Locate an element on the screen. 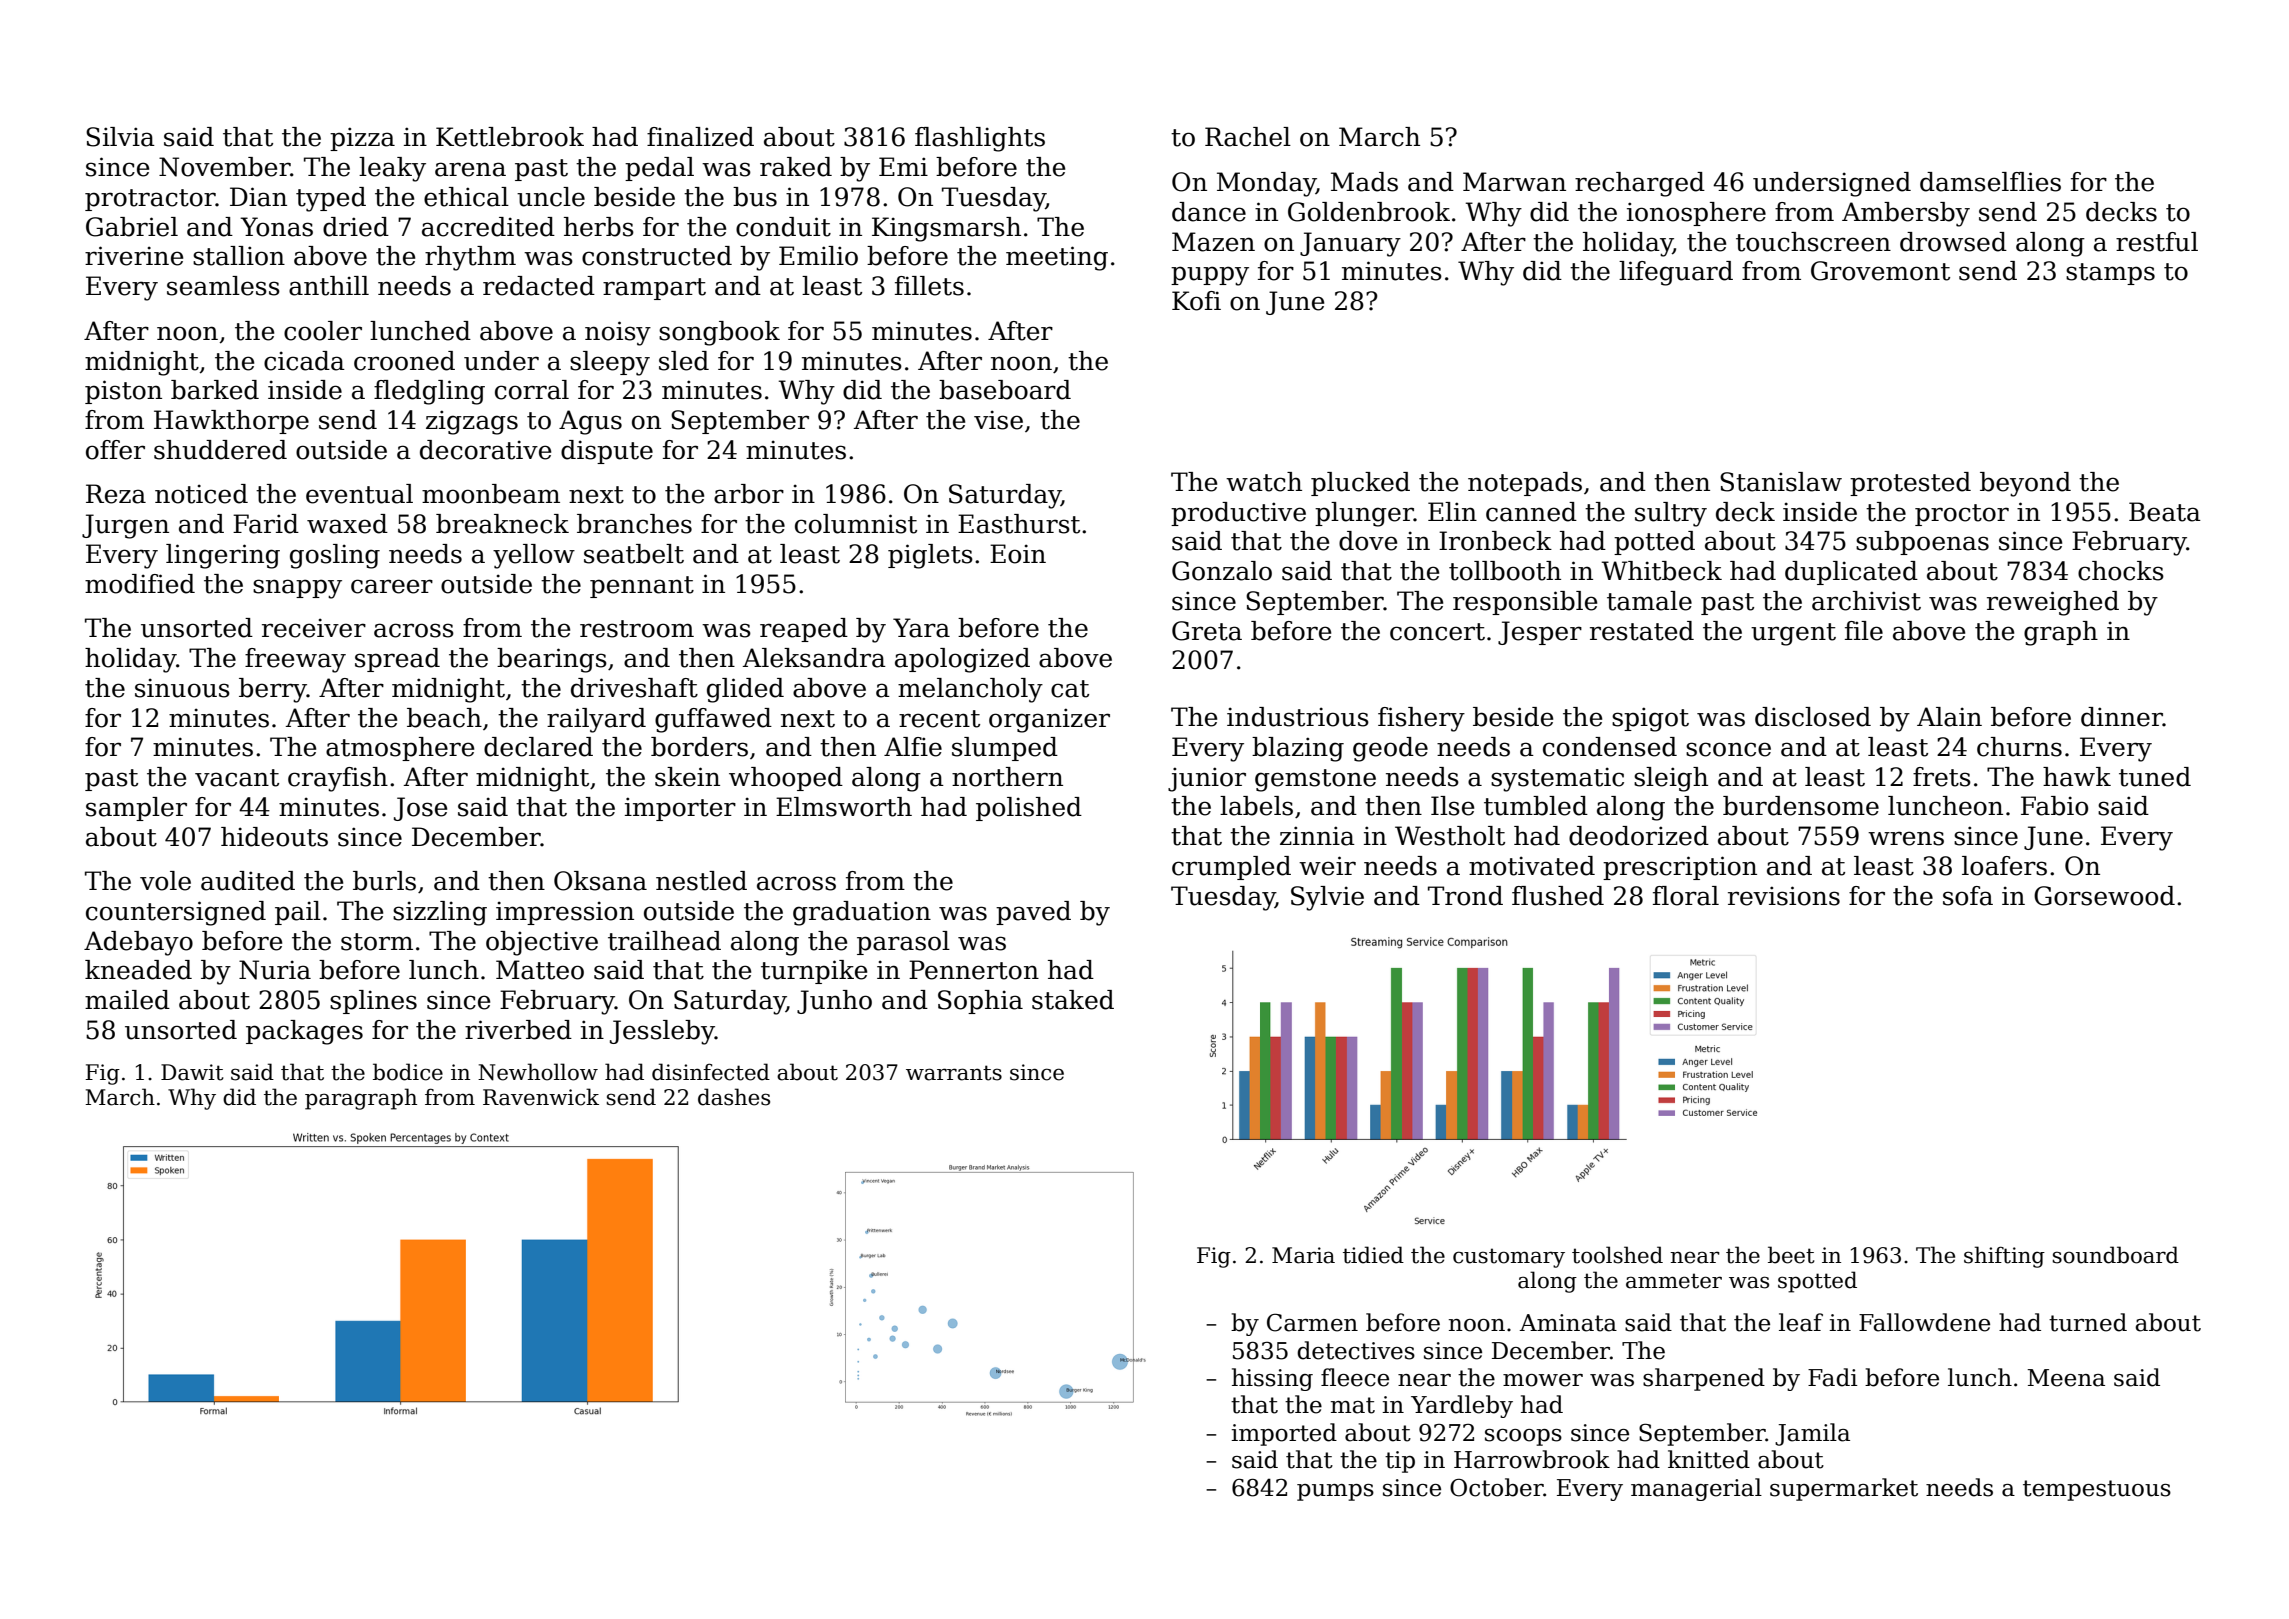  tip is located at coordinates (1400, 1462).
